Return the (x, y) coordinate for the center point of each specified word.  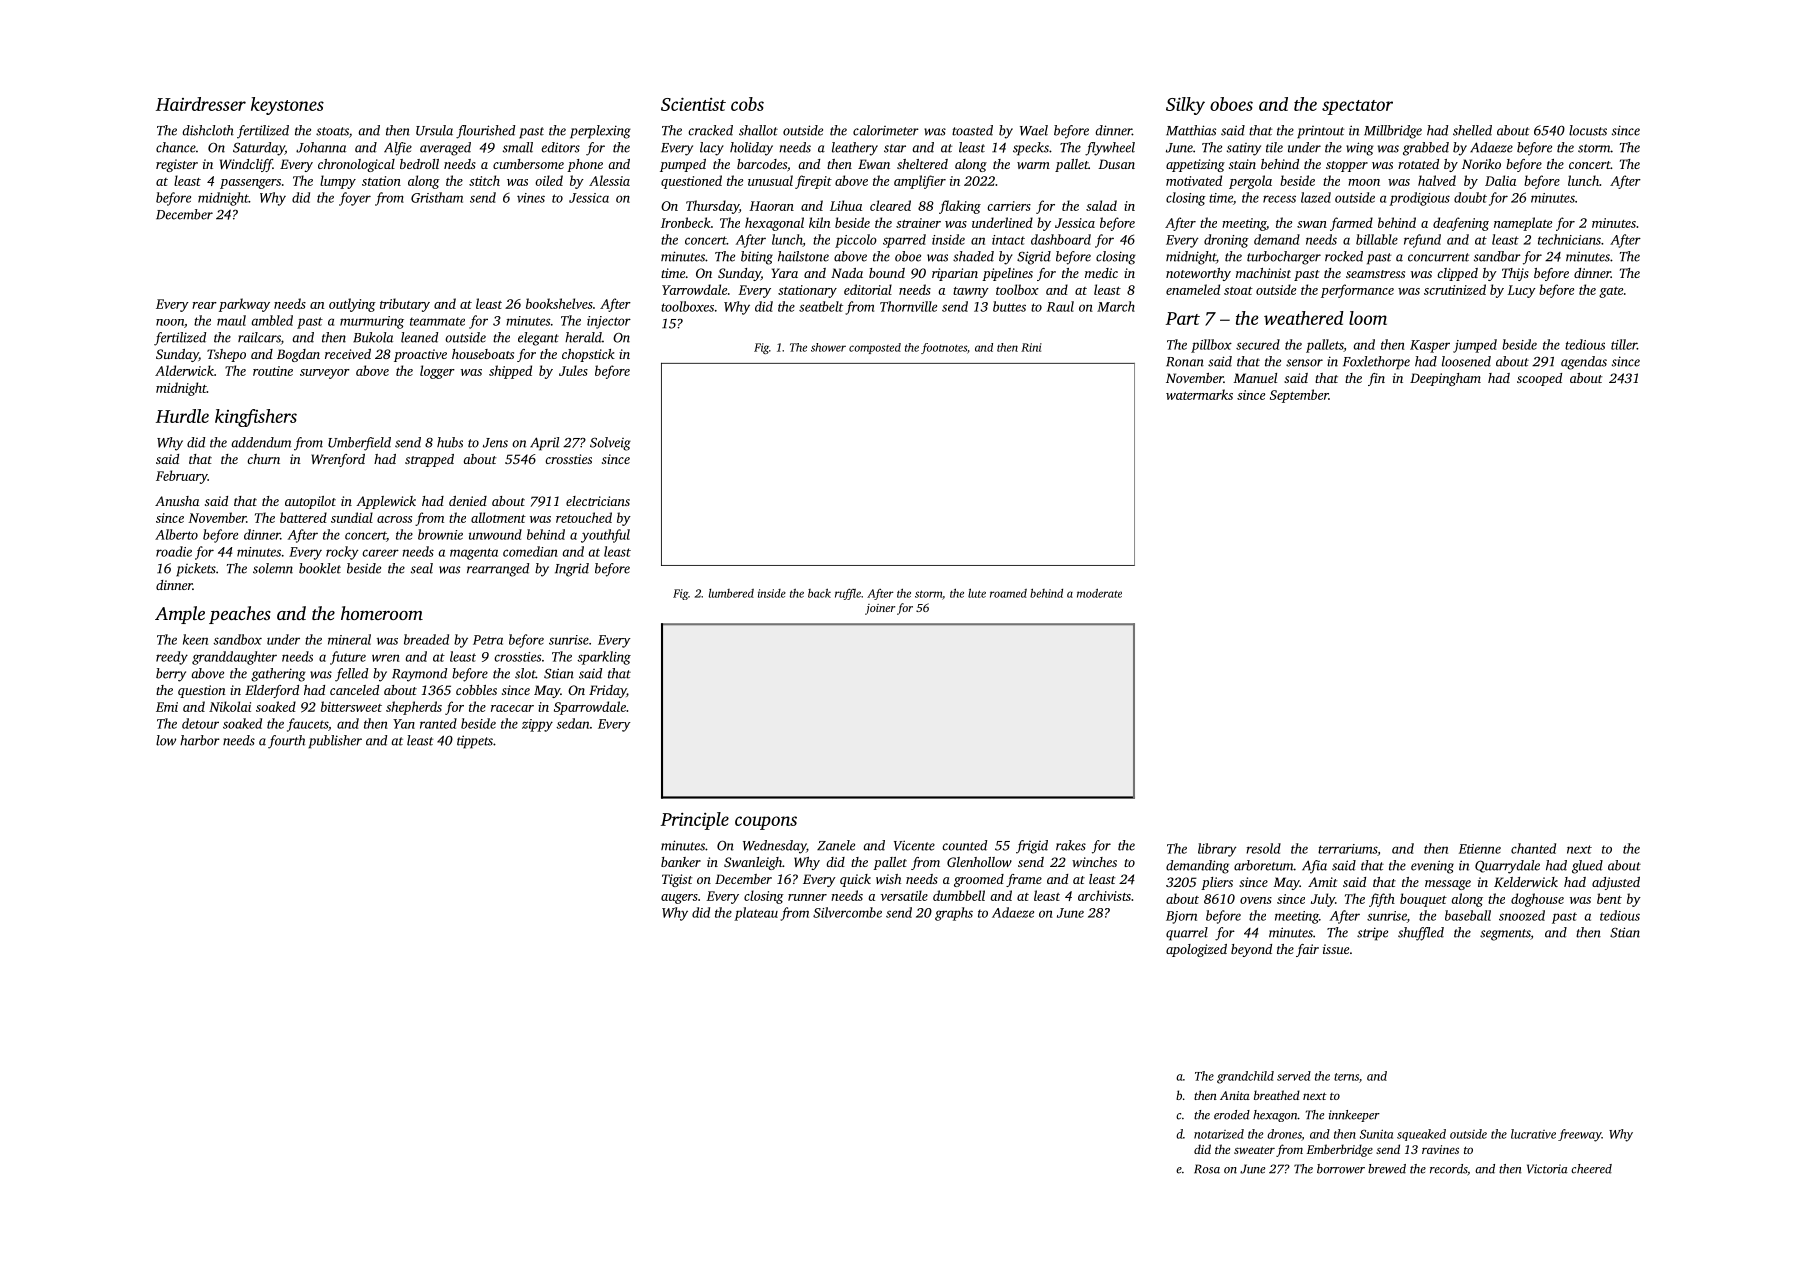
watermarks (1199, 394)
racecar (512, 708)
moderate (1099, 593)
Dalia (1500, 180)
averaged (445, 149)
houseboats (483, 354)
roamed (1008, 593)
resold (1263, 848)
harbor (200, 740)
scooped (1539, 379)
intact (1008, 240)
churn (263, 459)
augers (679, 899)
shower (828, 347)
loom (1368, 318)
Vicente (914, 845)
